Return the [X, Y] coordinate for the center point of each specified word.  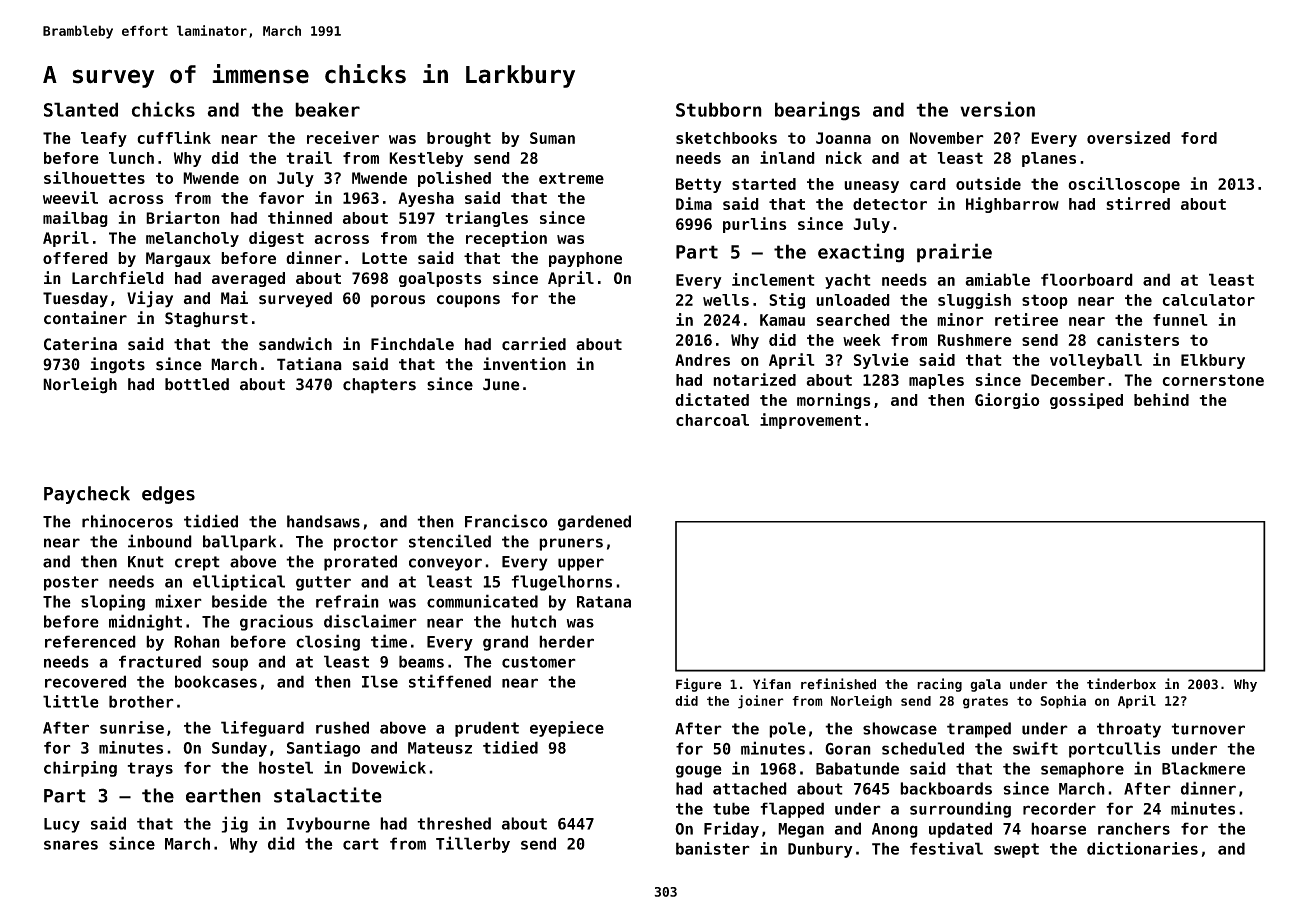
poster [71, 583]
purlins [755, 225]
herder [566, 641]
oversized [1128, 137]
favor [281, 198]
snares [71, 845]
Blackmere [1203, 768]
